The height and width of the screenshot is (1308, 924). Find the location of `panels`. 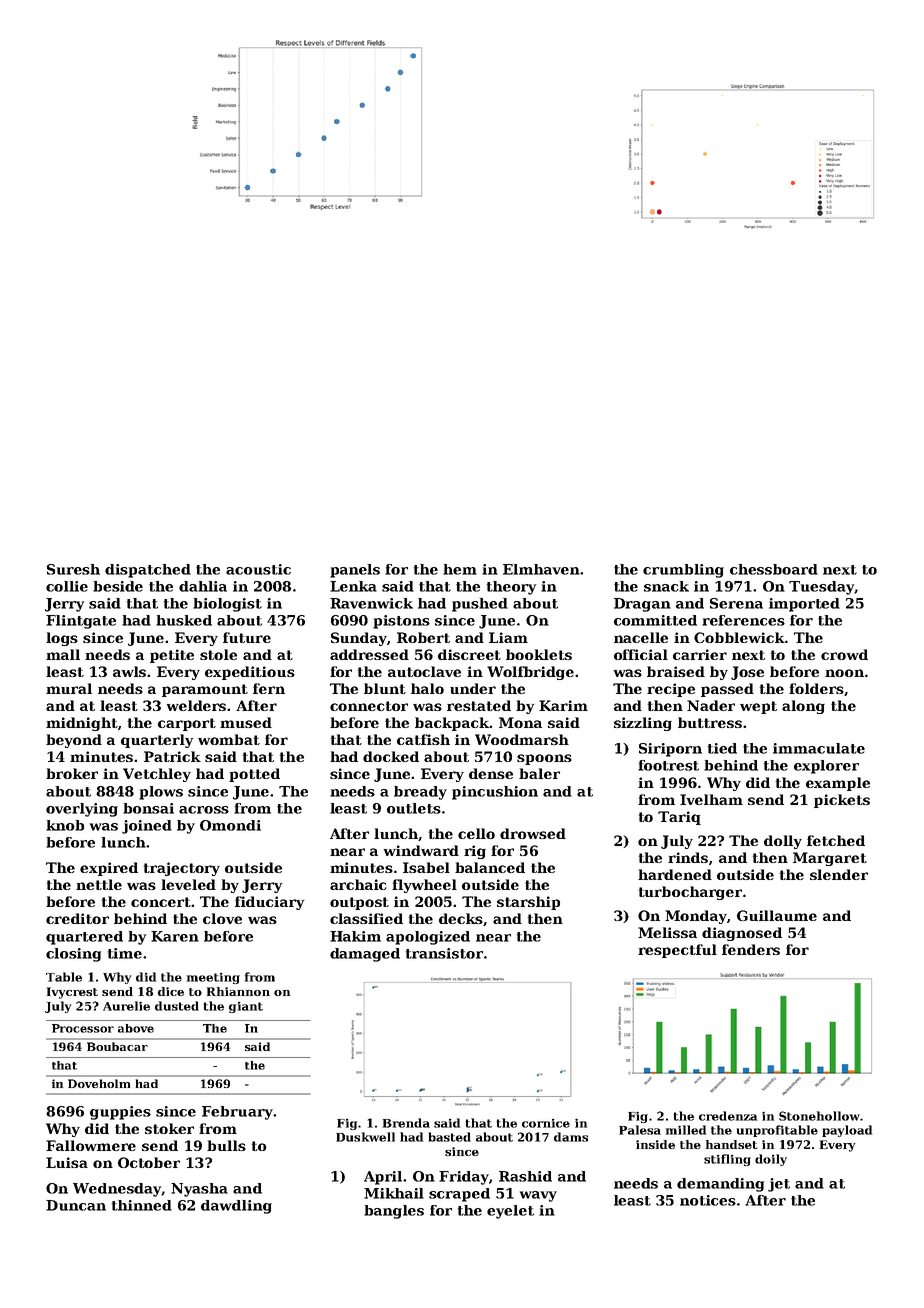

panels is located at coordinates (355, 571).
